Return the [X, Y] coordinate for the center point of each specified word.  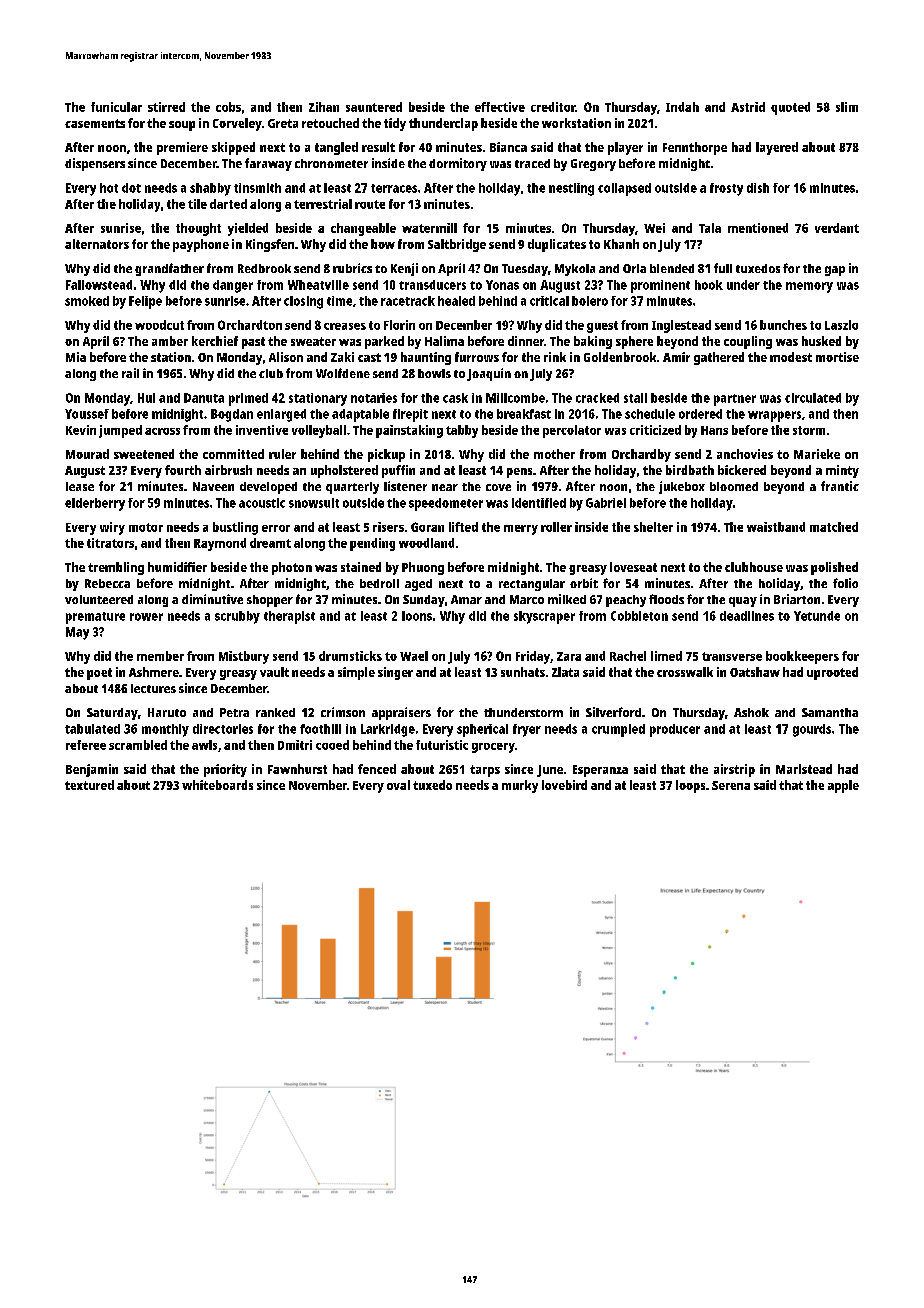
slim [847, 107]
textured [89, 785]
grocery [493, 748]
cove [498, 487]
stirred [166, 107]
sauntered [374, 107]
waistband [776, 527]
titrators [110, 543]
